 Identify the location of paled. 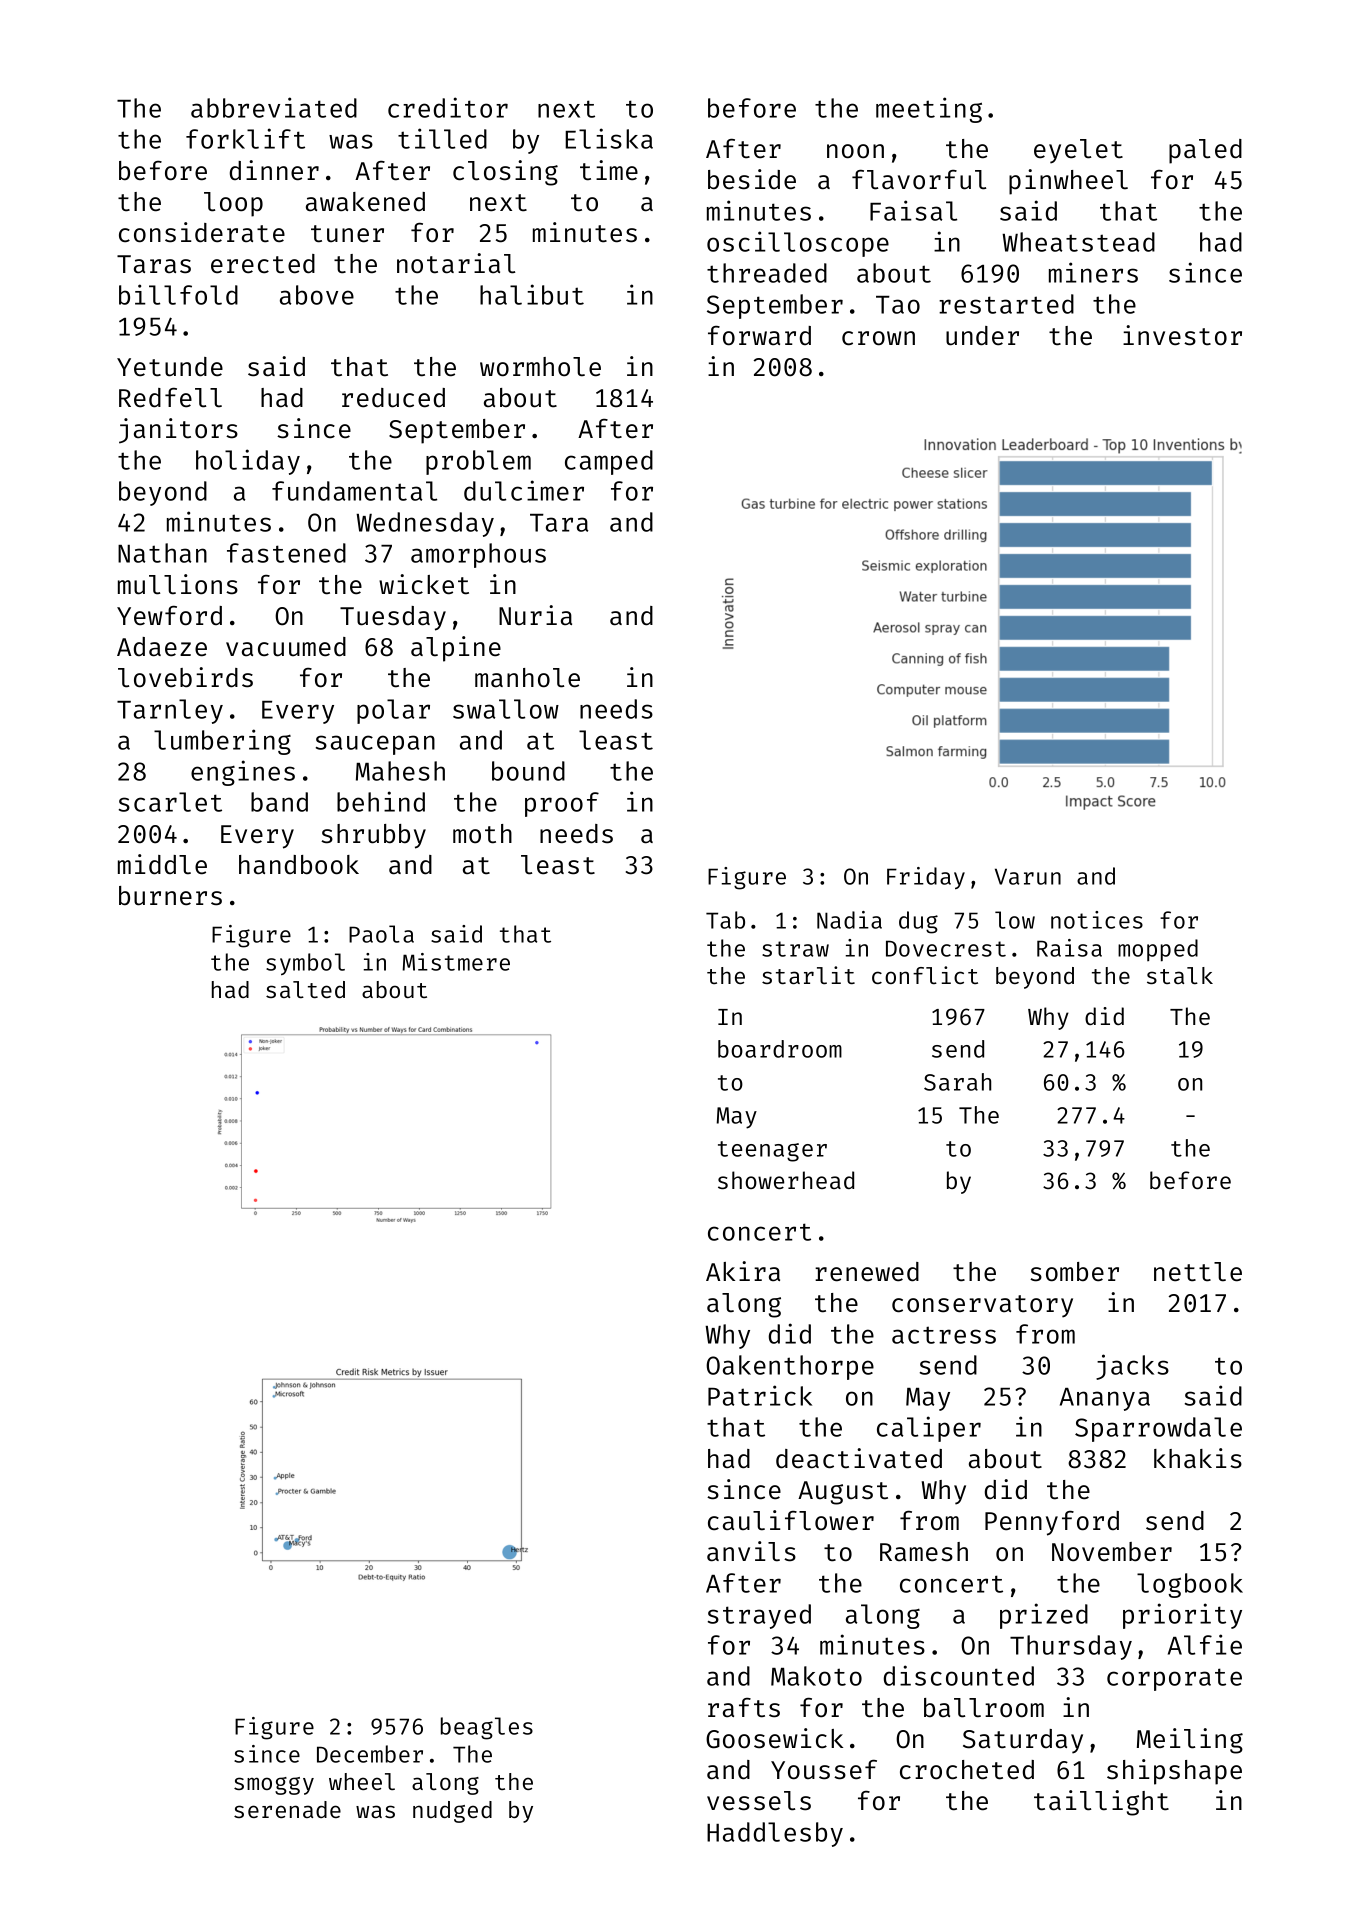
(1205, 151).
